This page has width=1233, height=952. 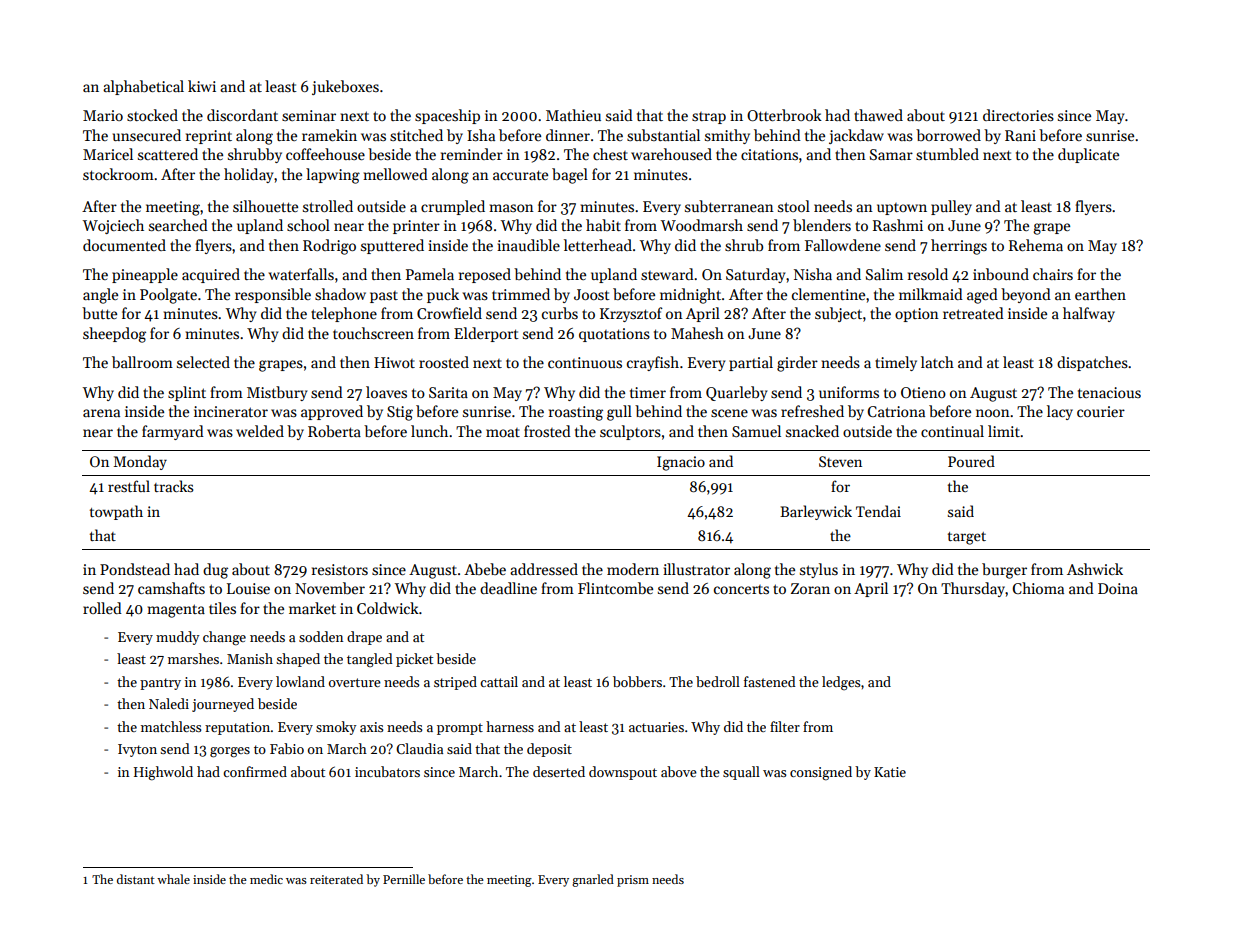 What do you see at coordinates (447, 116) in the page?
I see `spaceship` at bounding box center [447, 116].
